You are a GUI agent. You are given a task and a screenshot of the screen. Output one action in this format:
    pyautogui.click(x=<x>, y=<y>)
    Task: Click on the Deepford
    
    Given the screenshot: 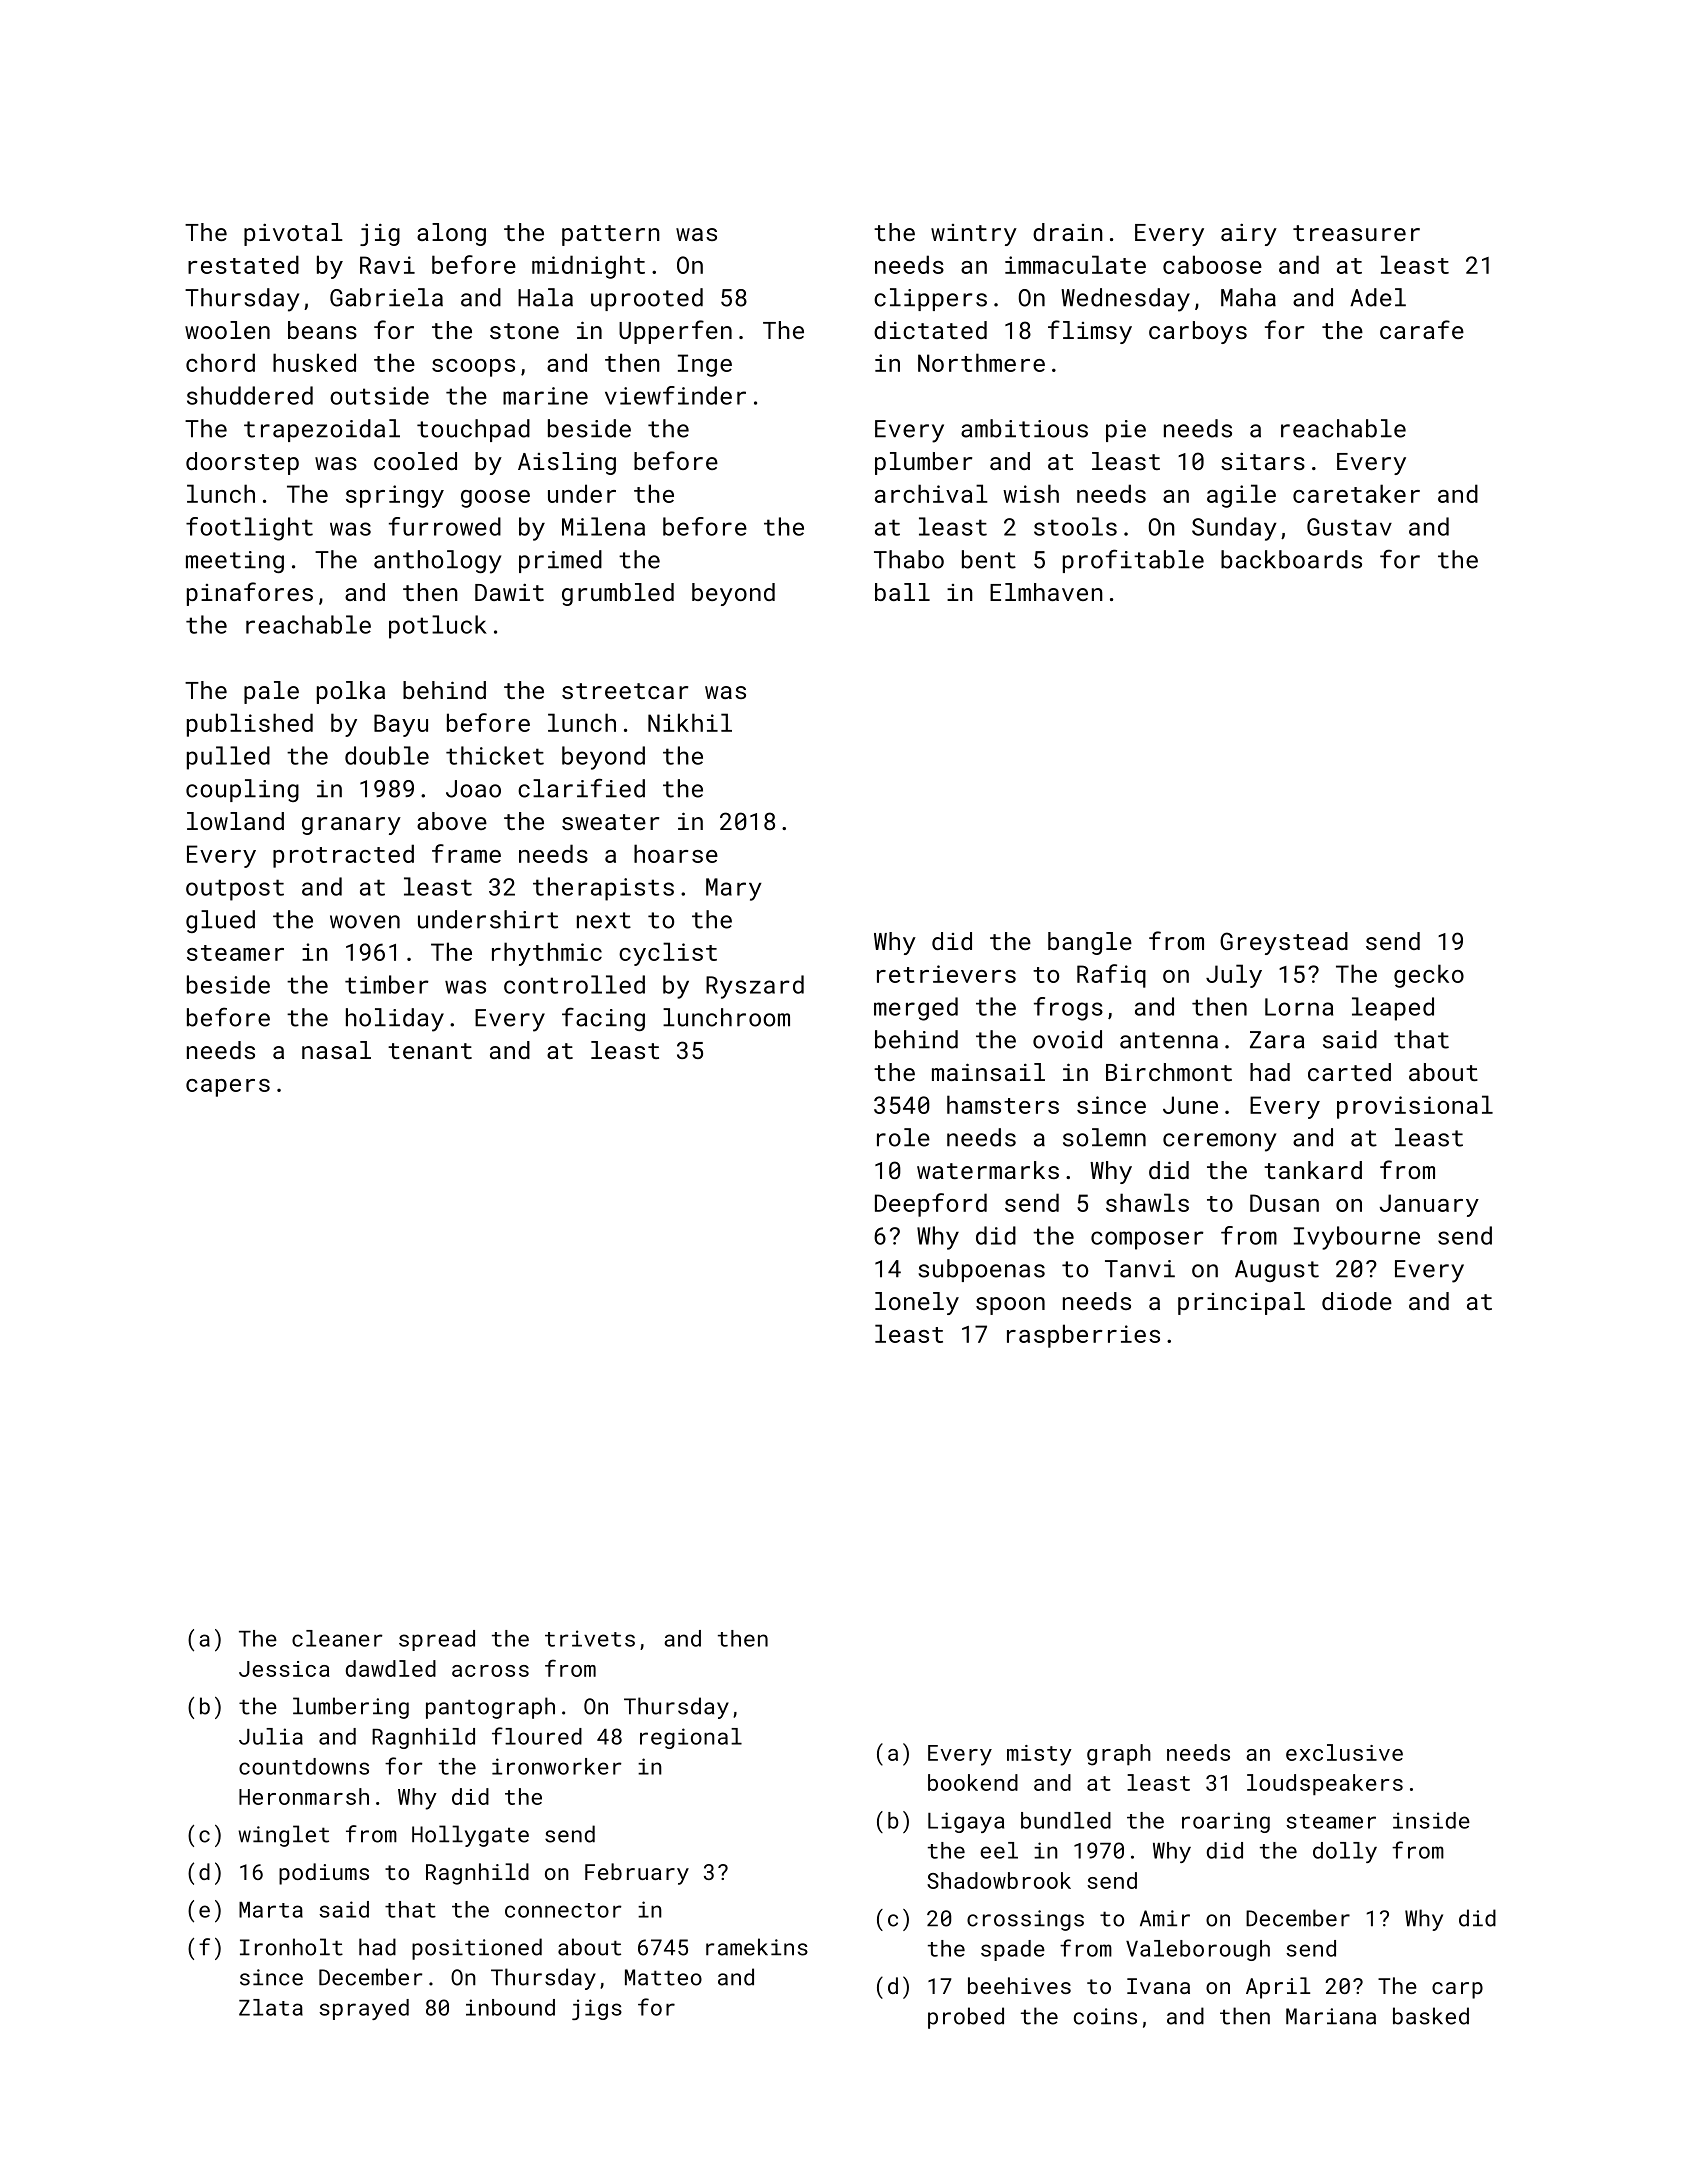 What is the action you would take?
    pyautogui.click(x=931, y=1205)
